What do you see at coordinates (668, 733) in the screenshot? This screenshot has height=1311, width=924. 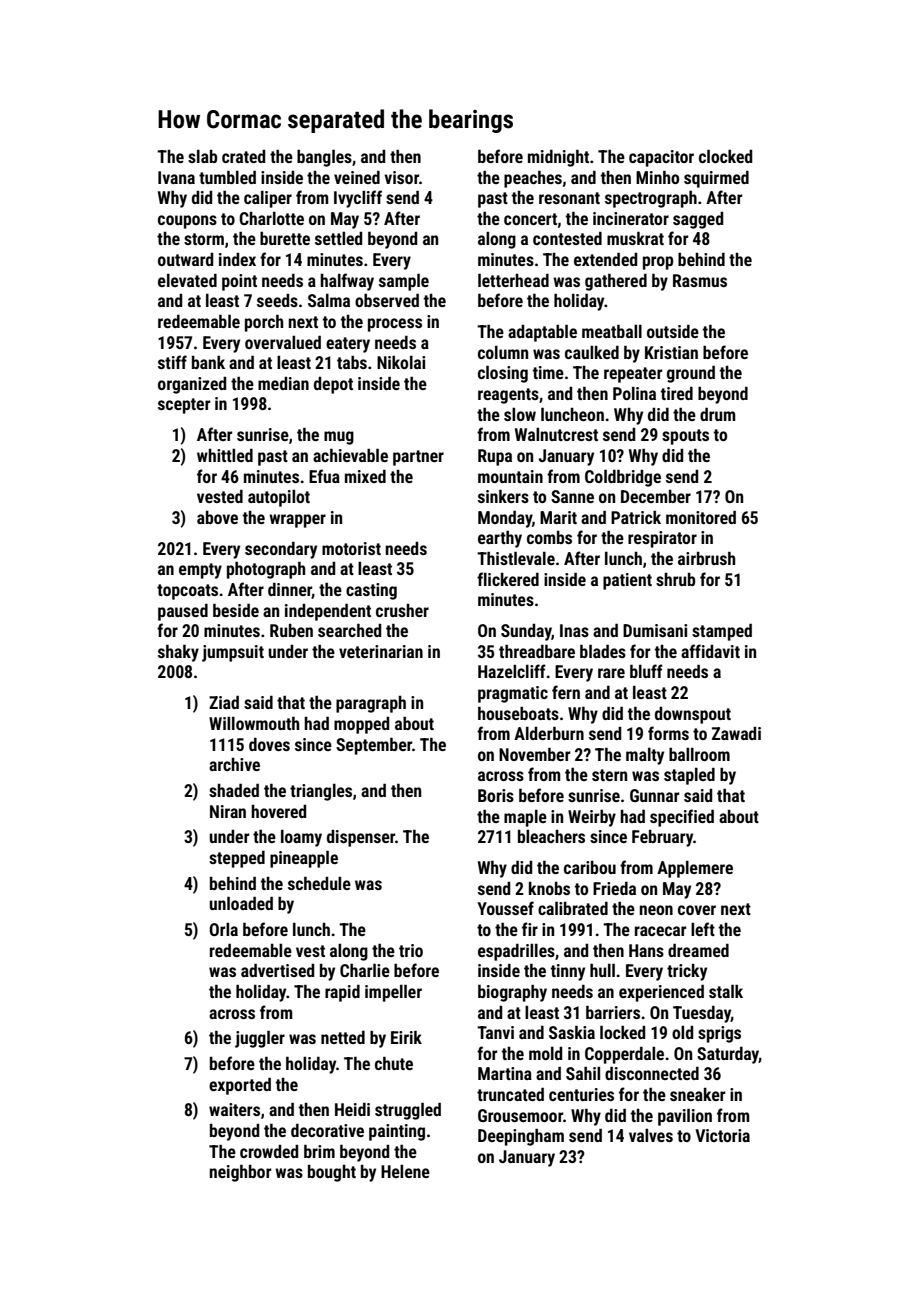 I see `forms` at bounding box center [668, 733].
